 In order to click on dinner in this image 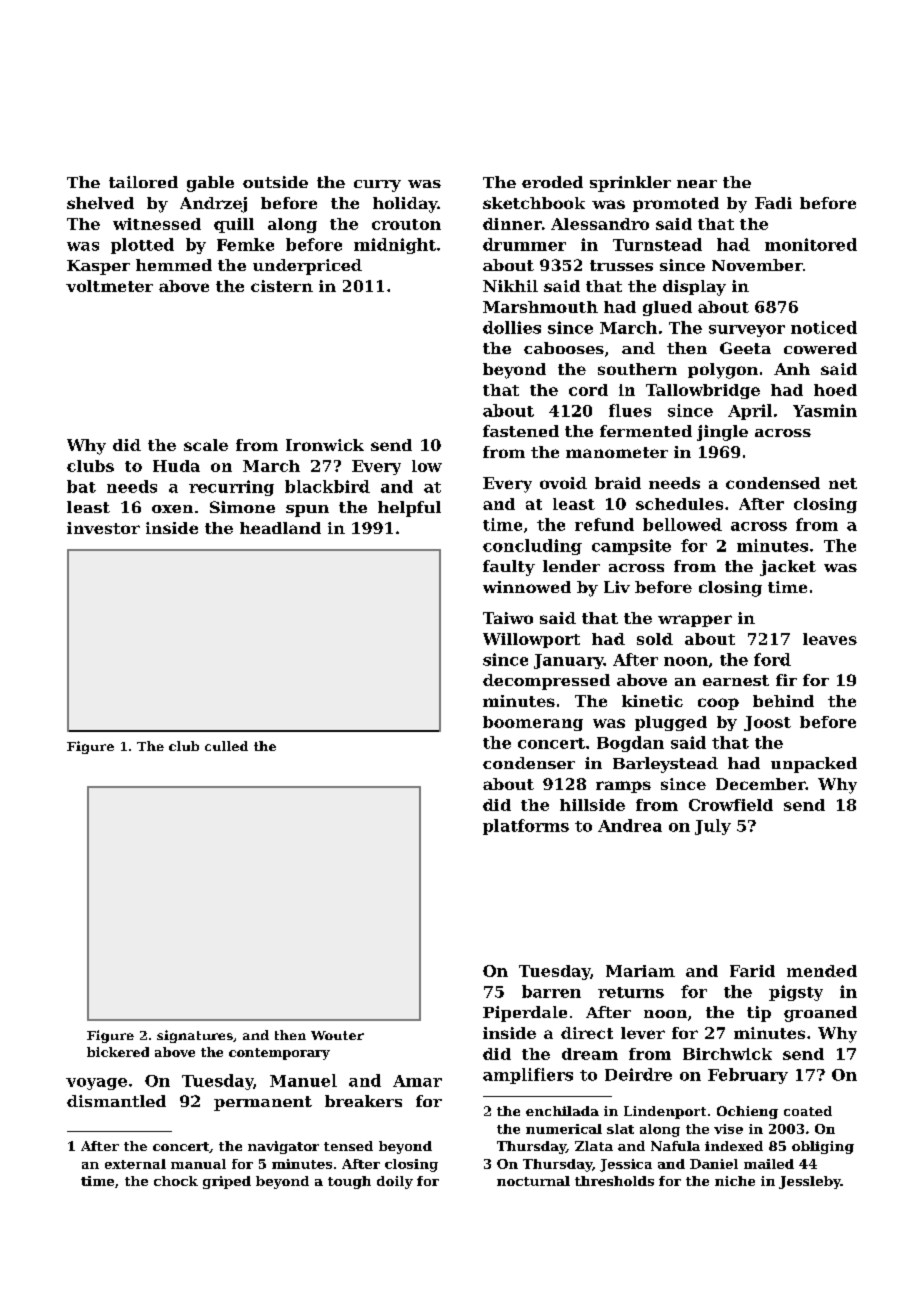, I will do `click(512, 224)`.
